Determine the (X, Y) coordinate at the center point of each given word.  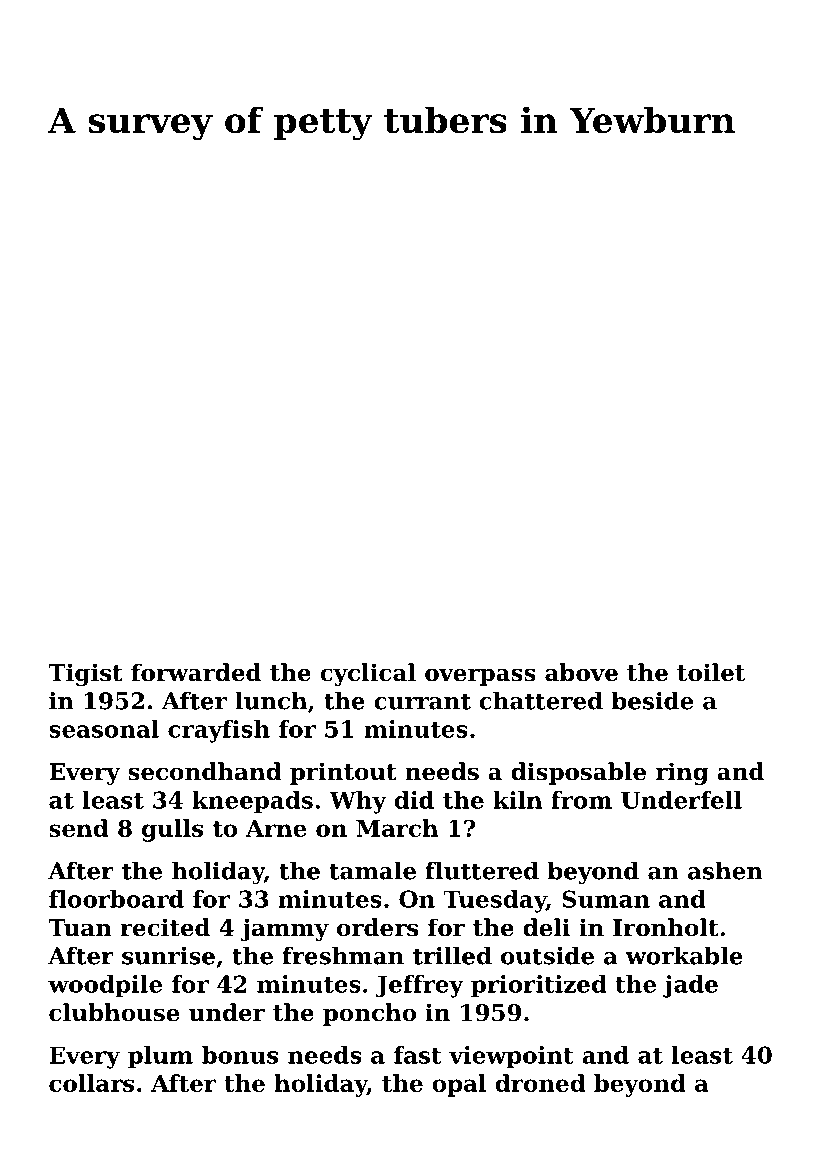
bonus (240, 1055)
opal (459, 1085)
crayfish (219, 731)
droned (540, 1083)
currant (422, 701)
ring (682, 773)
